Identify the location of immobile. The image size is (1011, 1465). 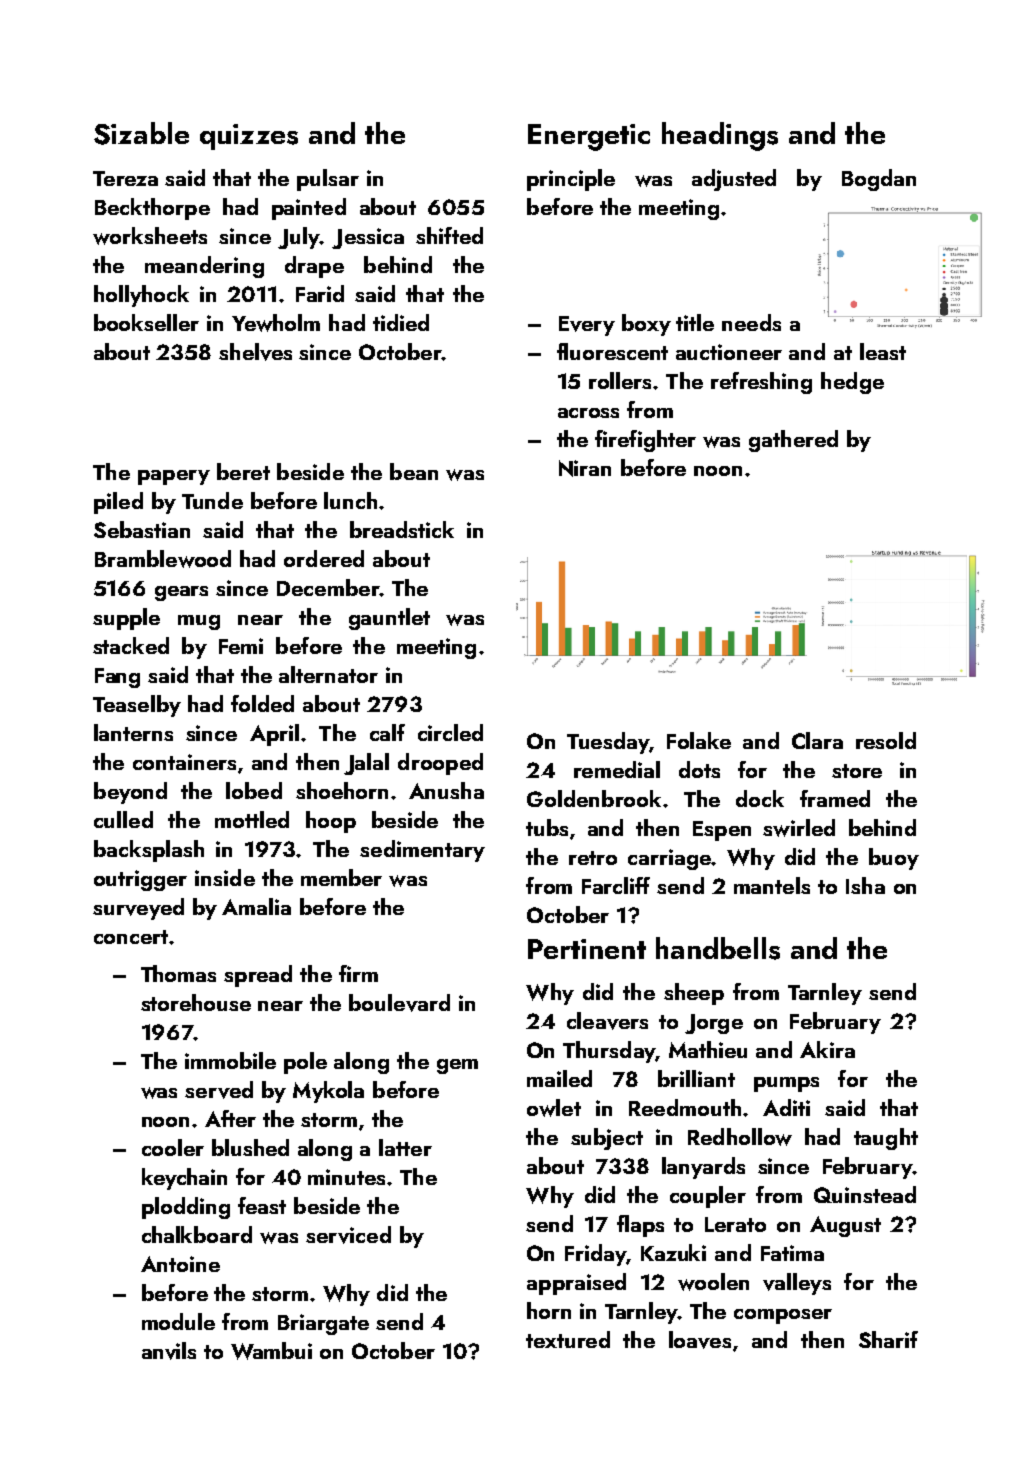
(230, 1060).
